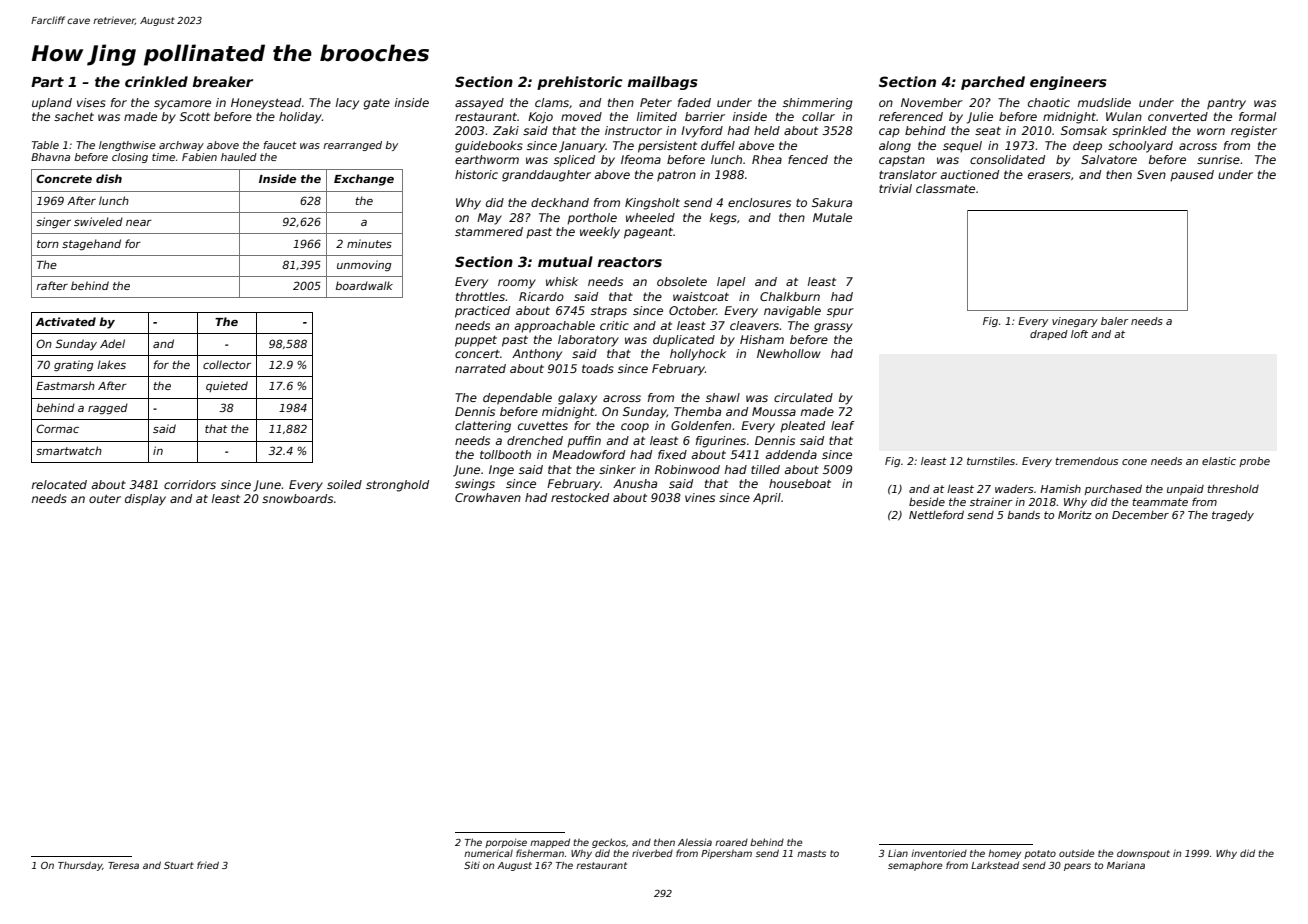 The height and width of the page is (924, 1308). I want to click on Thursday, so click(80, 866).
